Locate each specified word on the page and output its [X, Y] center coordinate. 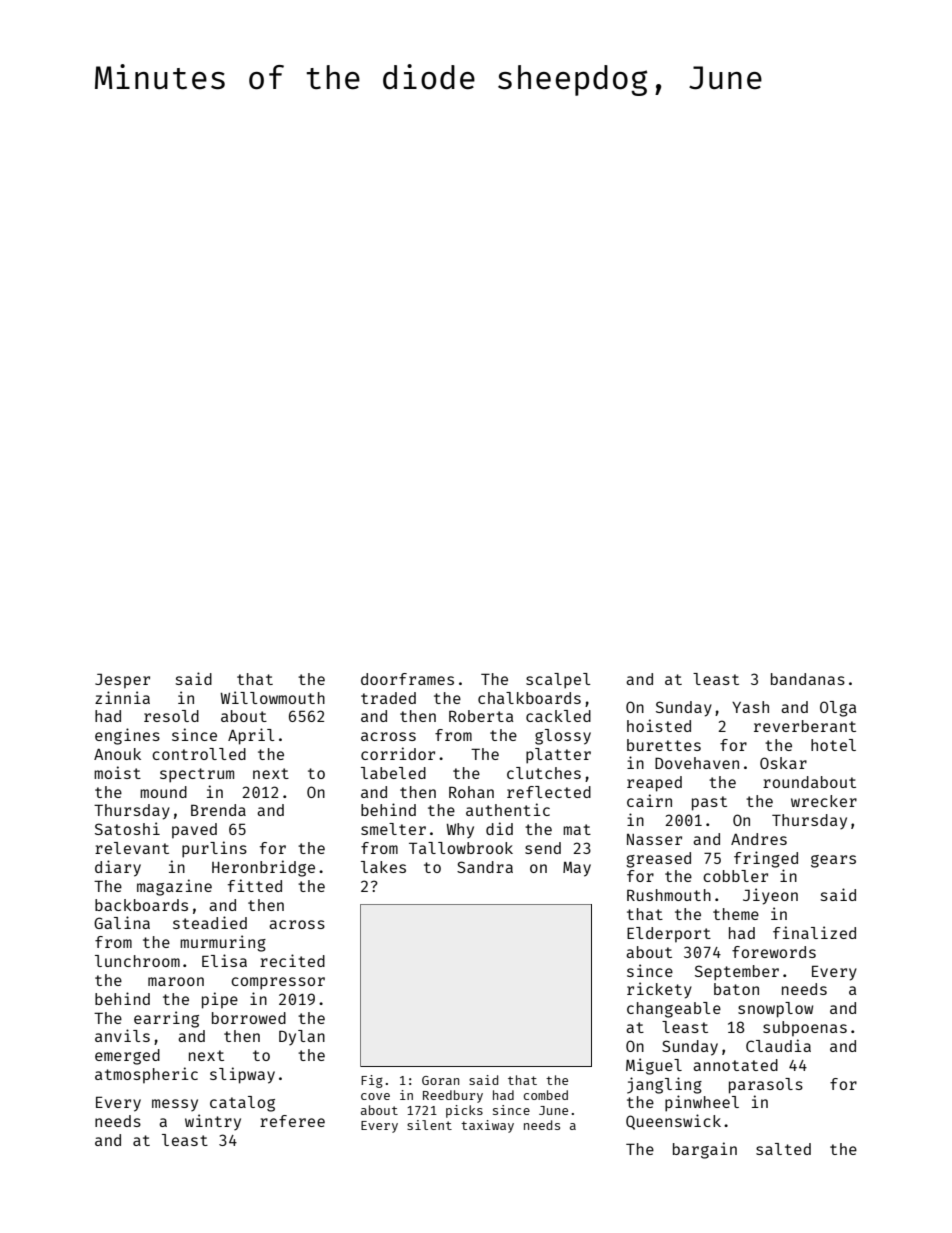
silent [429, 1125]
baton [736, 989]
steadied [210, 922]
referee [292, 1121]
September [737, 973]
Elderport [669, 935]
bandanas [808, 679]
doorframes [407, 679]
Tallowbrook [461, 848]
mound [163, 792]
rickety [659, 990]
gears [833, 861]
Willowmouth [272, 697]
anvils [122, 1035]
